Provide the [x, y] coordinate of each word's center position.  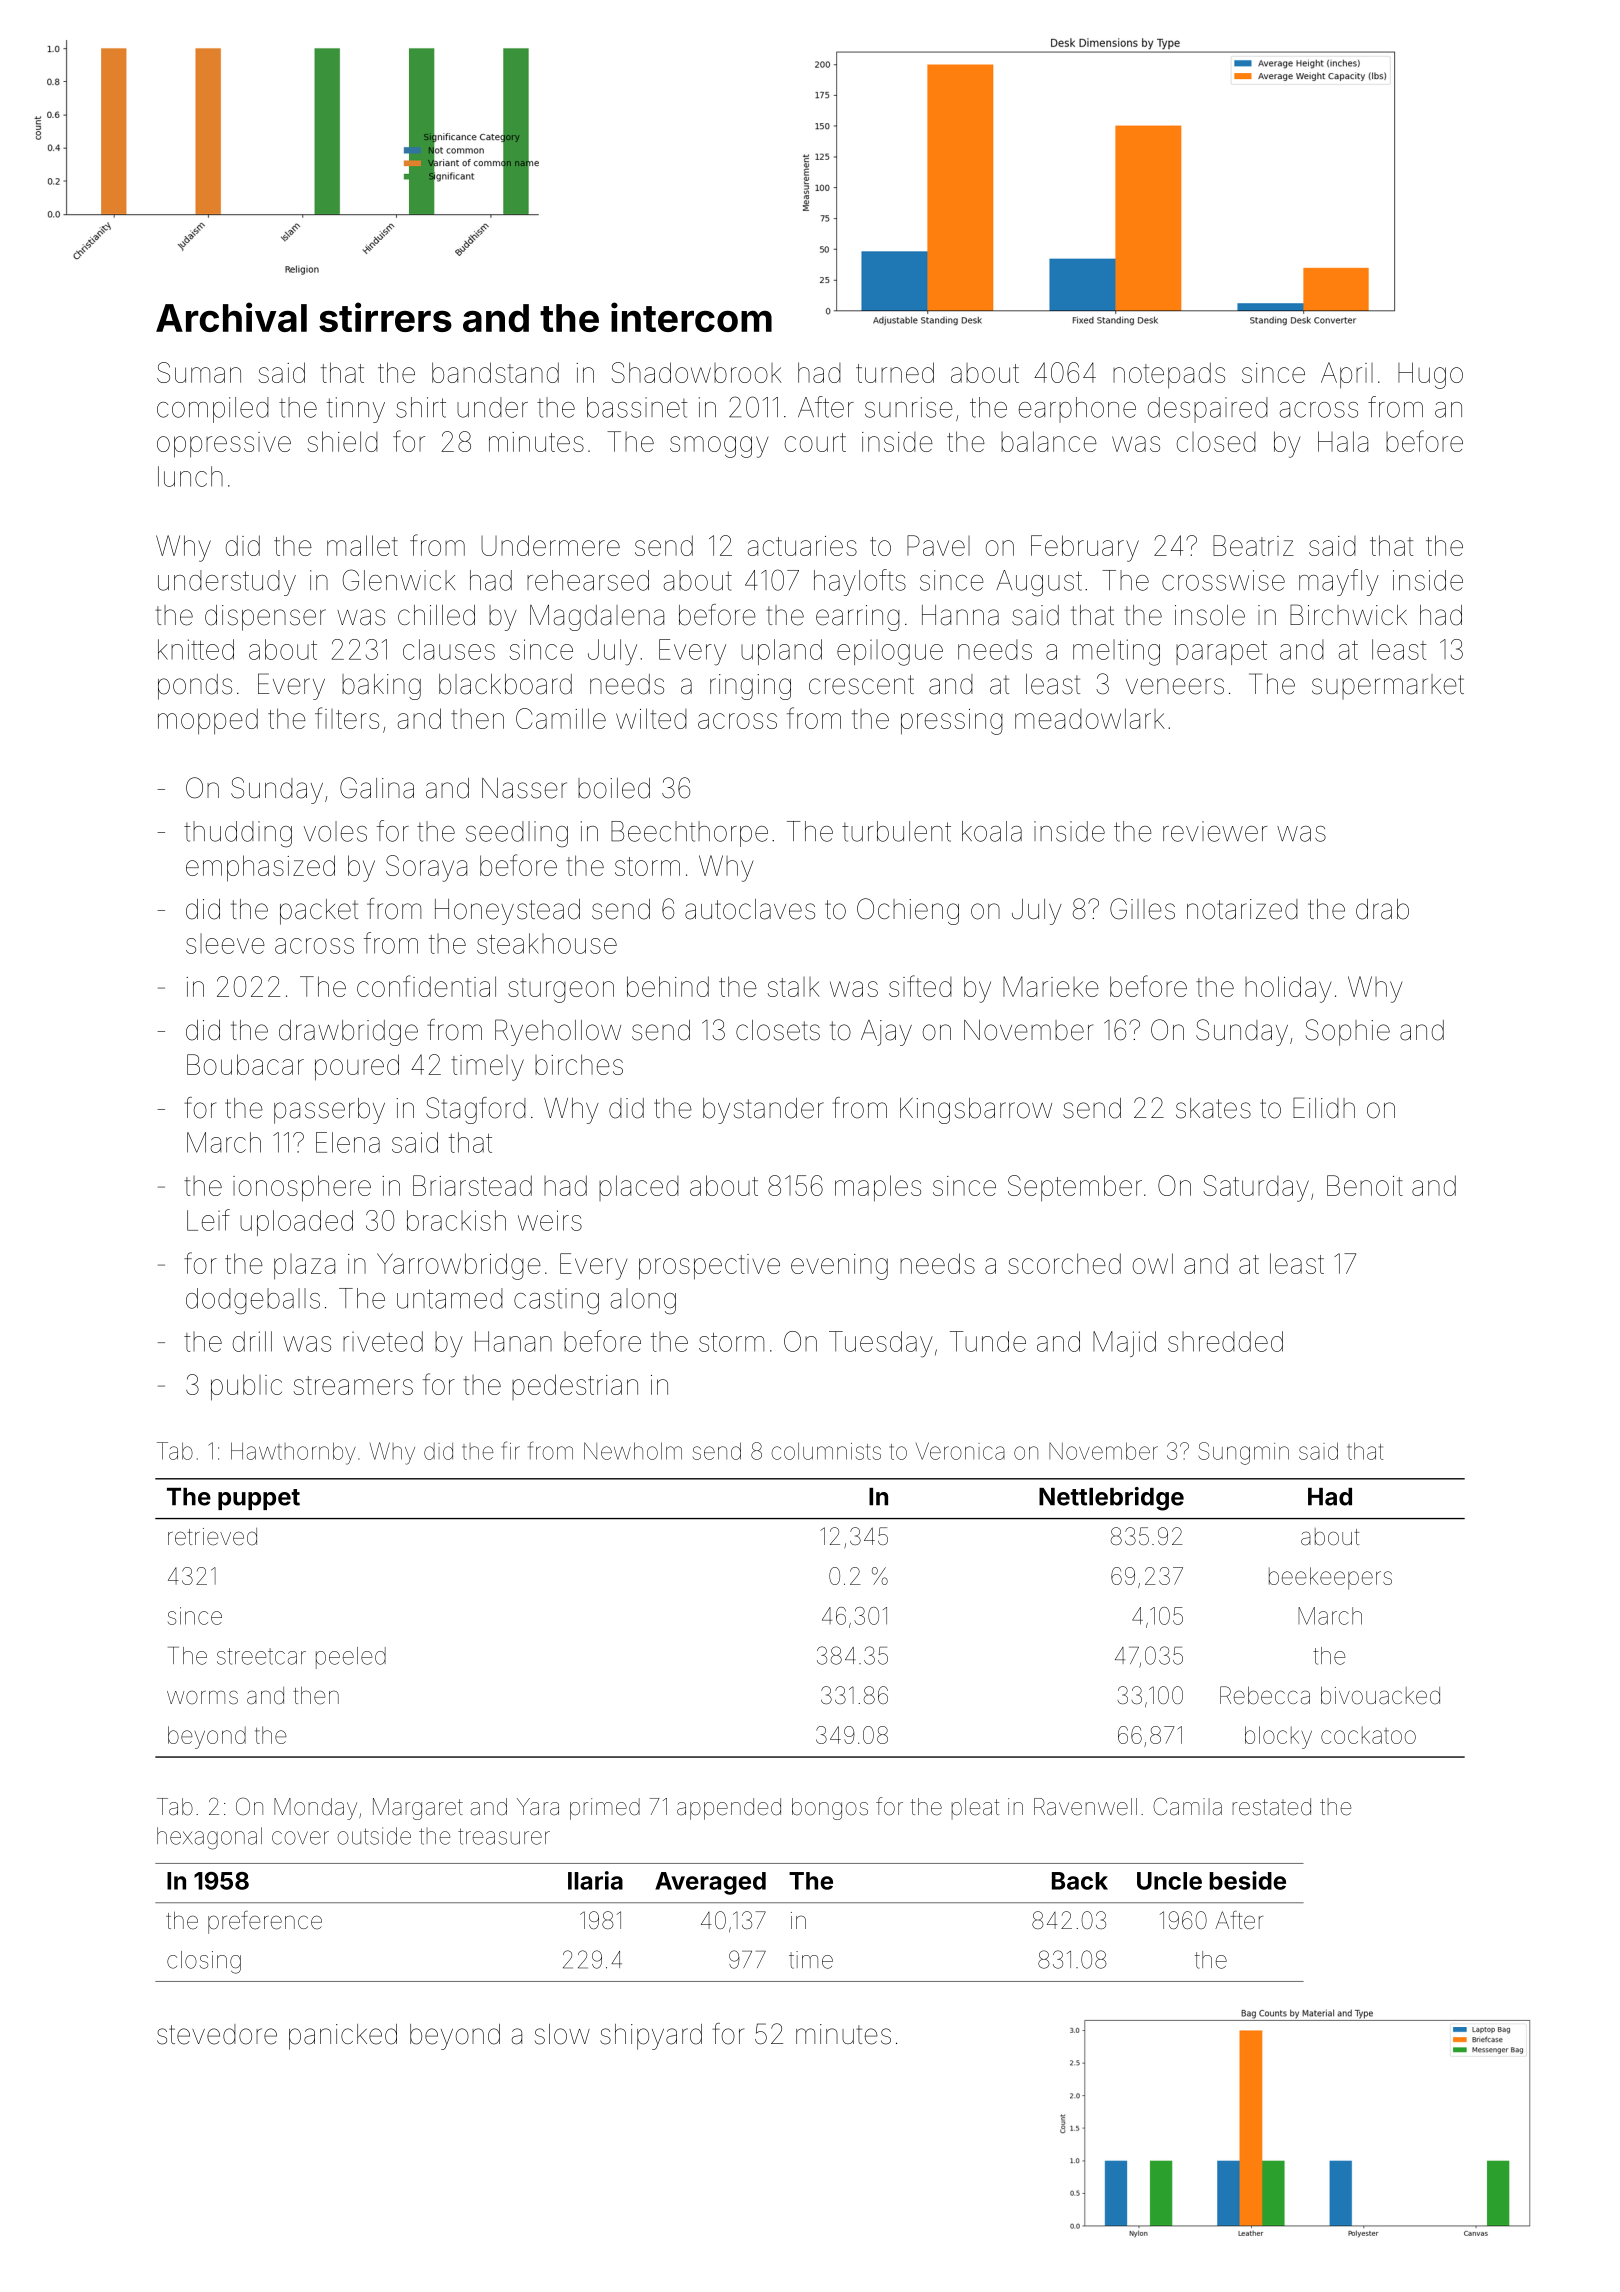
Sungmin [1243, 1453]
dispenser [265, 618]
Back [1080, 1881]
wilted [651, 718]
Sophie [1348, 1032]
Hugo [1430, 375]
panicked [343, 2037]
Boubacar [245, 1064]
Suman [199, 372]
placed [639, 1188]
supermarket [1388, 686]
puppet [259, 1499]
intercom [691, 317]
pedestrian [575, 1387]
